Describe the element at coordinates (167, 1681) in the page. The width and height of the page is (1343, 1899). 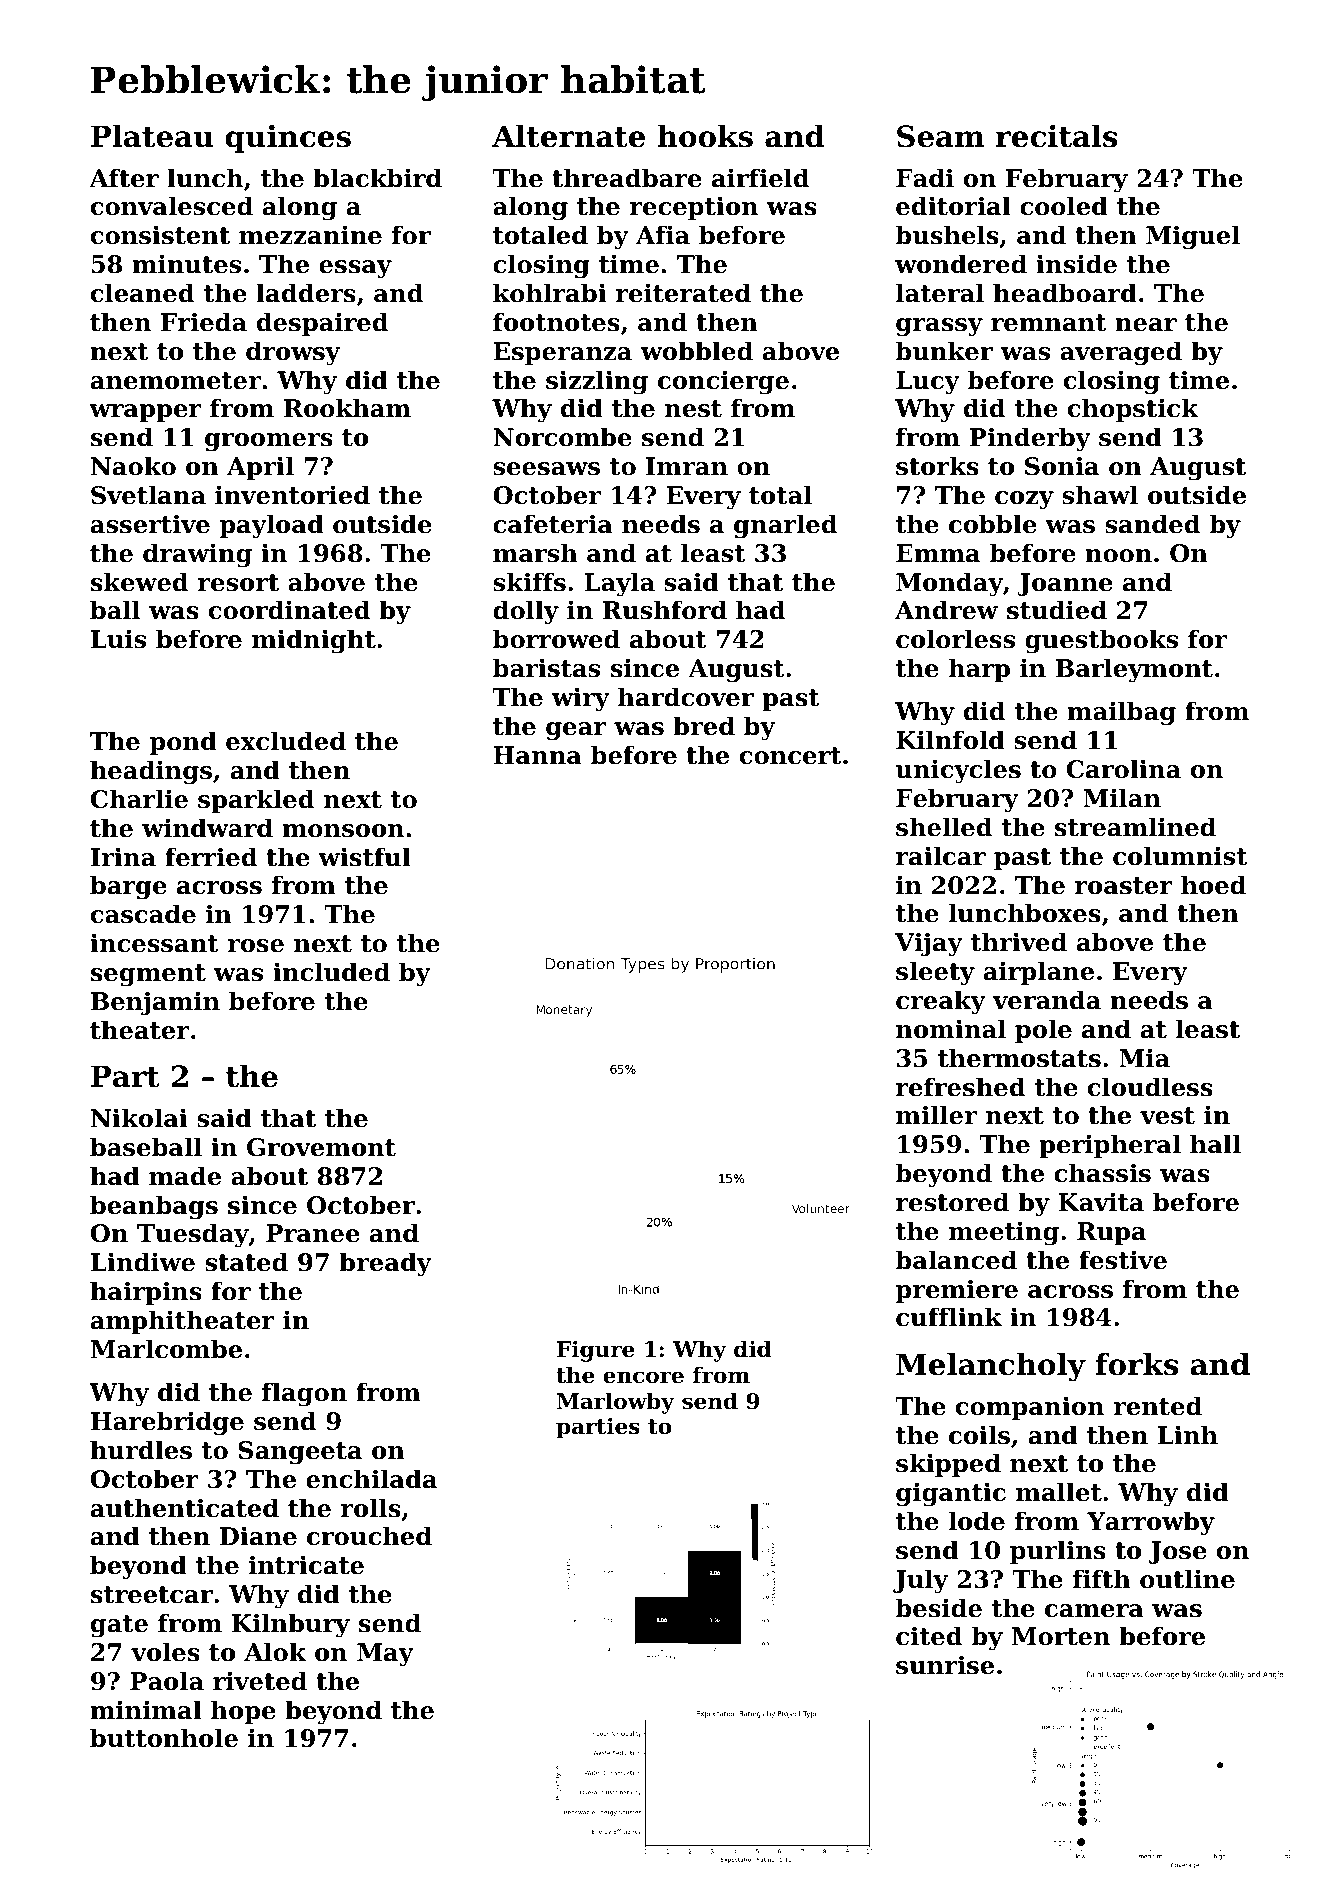
I see `Paola` at that location.
